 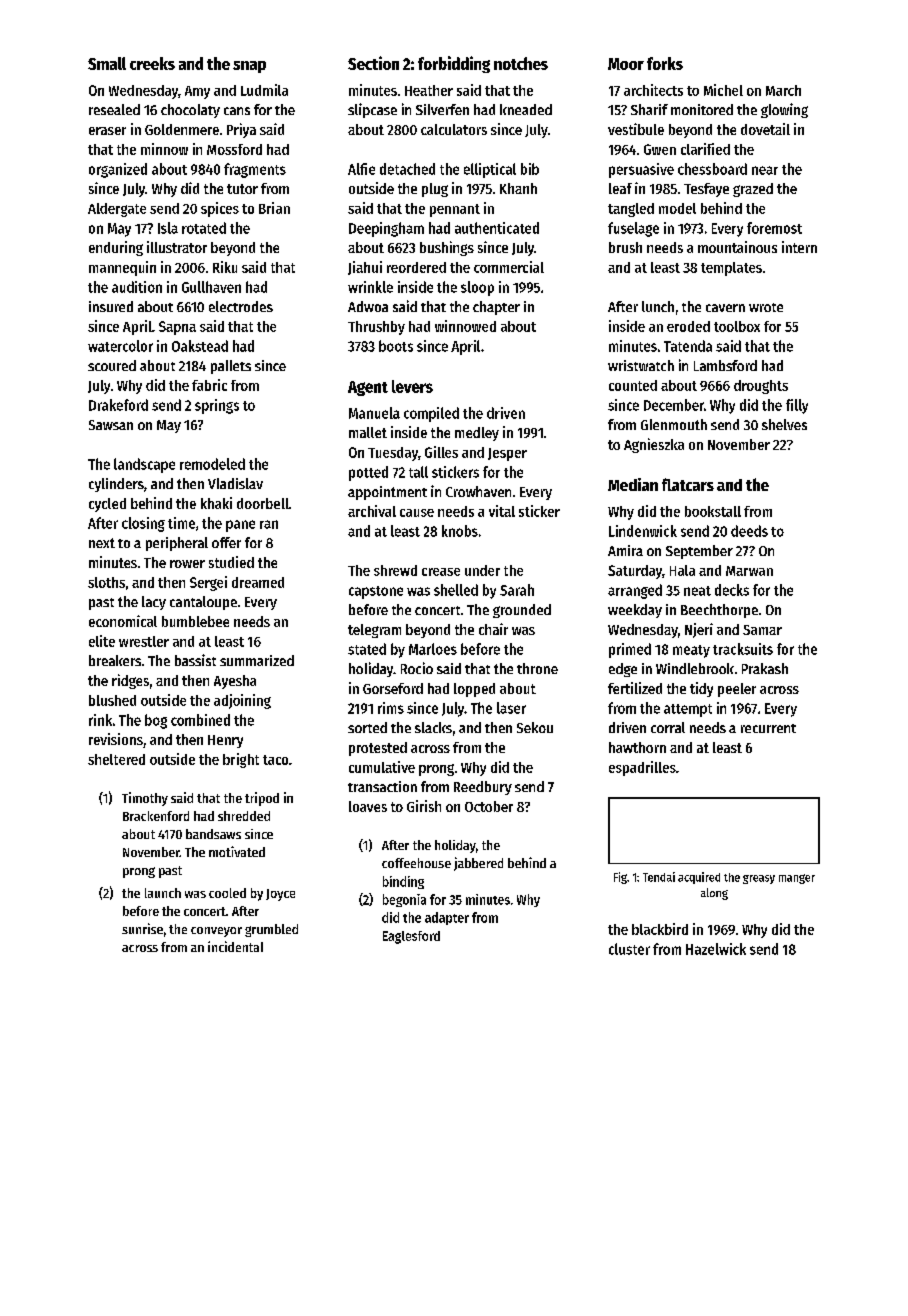 What do you see at coordinates (761, 387) in the page?
I see `droughts` at bounding box center [761, 387].
